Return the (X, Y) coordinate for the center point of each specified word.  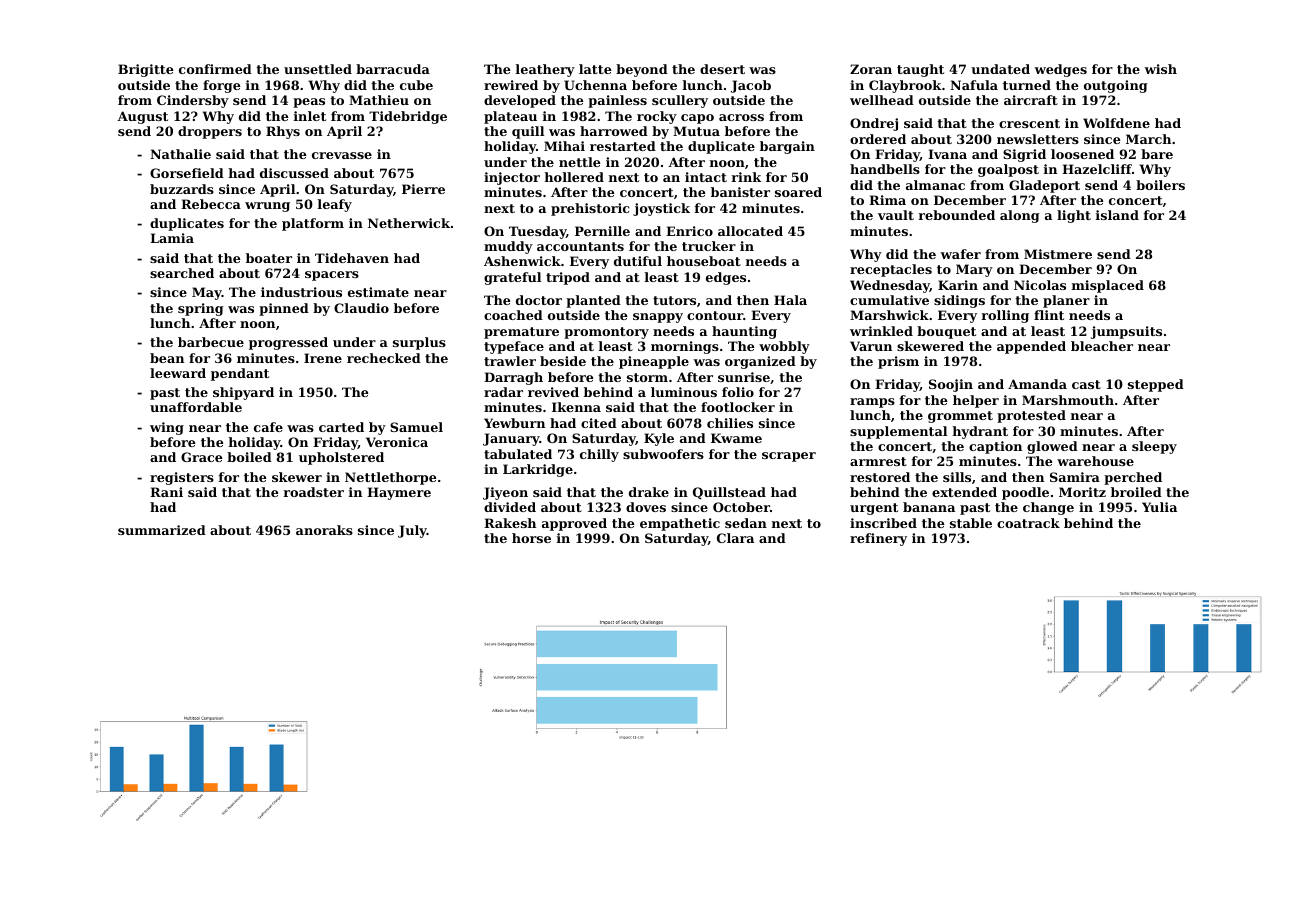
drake (649, 492)
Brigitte (145, 70)
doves (646, 507)
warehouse (1095, 461)
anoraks (324, 530)
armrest (878, 461)
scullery (680, 101)
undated (1000, 69)
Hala (790, 300)
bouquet (946, 332)
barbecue (211, 342)
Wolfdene (1116, 123)
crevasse (342, 155)
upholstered (341, 458)
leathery (545, 70)
